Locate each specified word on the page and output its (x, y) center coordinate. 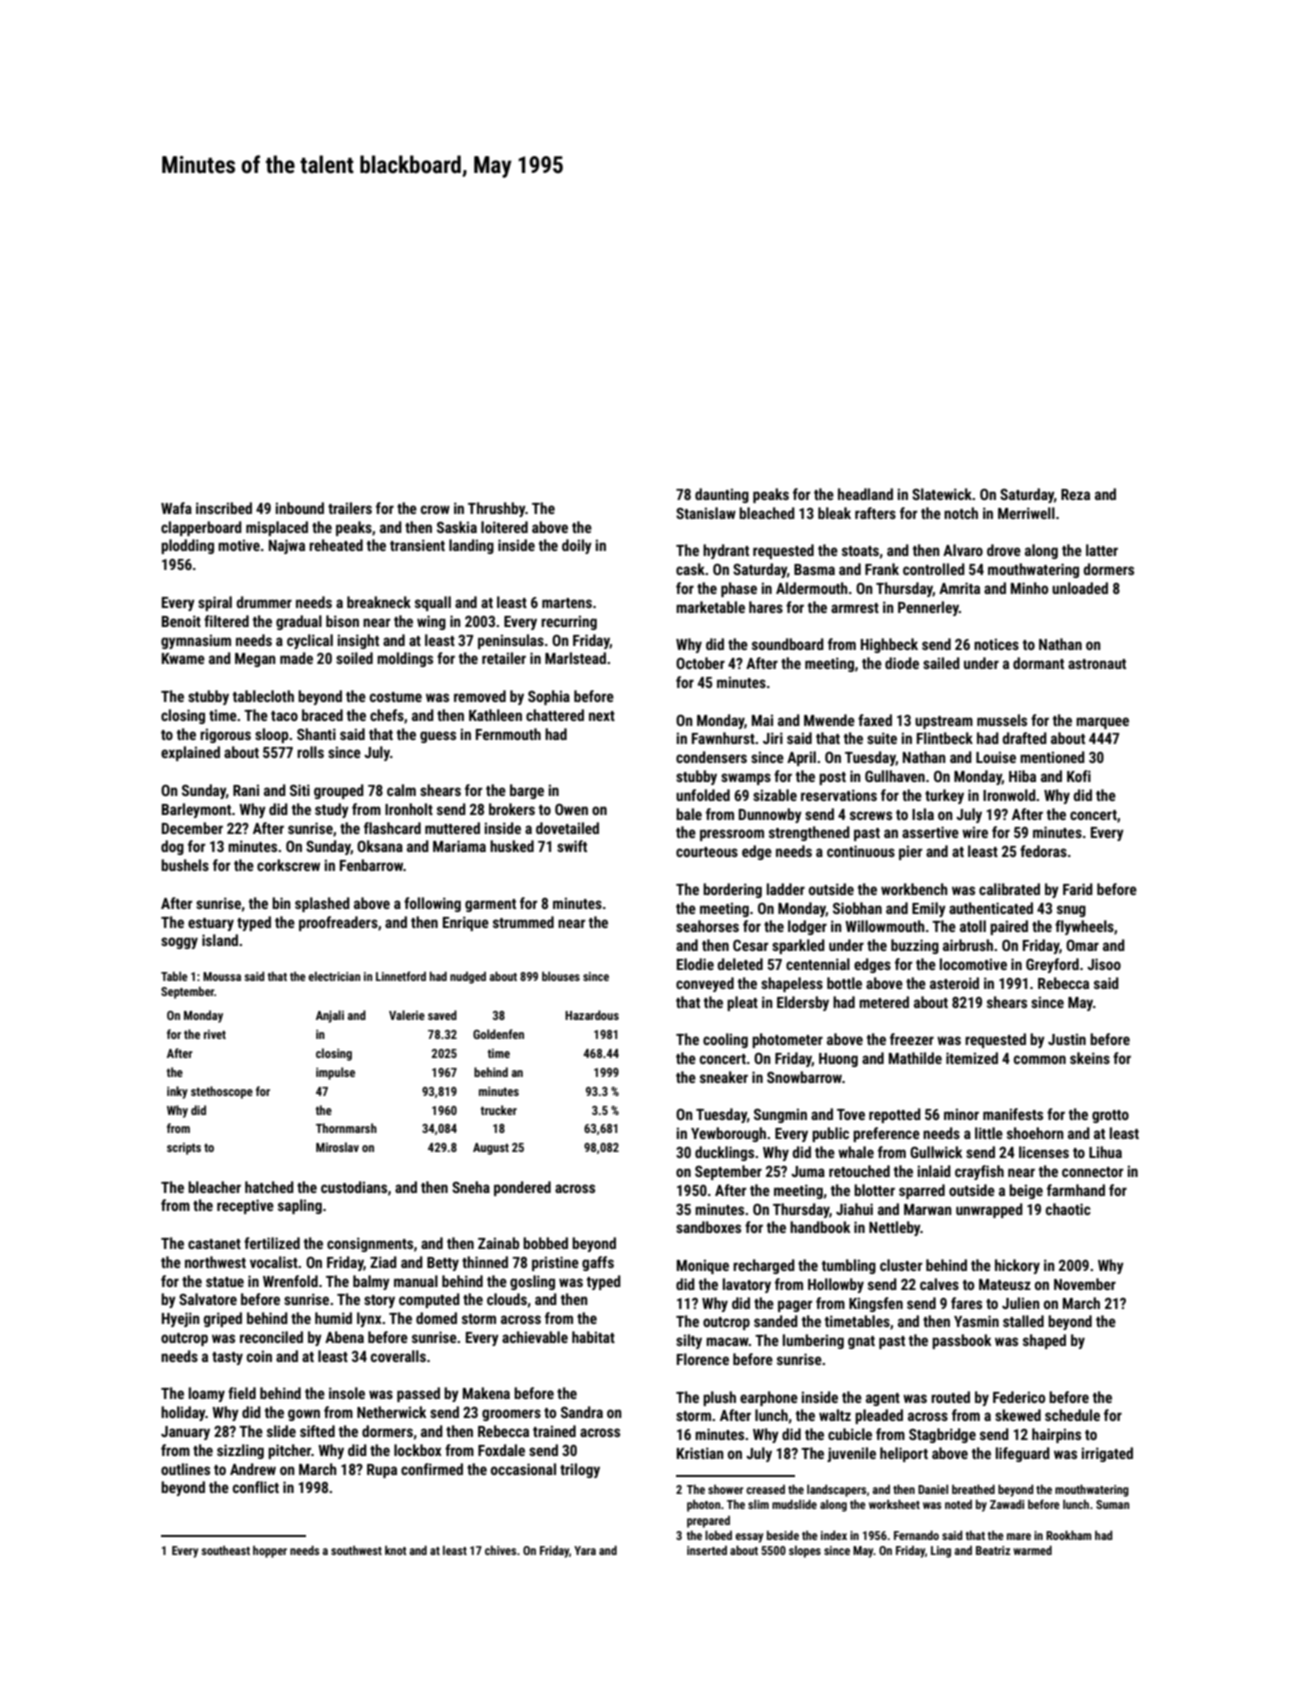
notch (961, 513)
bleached (767, 513)
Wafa (176, 508)
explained (190, 753)
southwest (356, 1550)
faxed (875, 720)
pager (795, 1306)
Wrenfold (290, 1281)
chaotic (1068, 1209)
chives (500, 1550)
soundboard (788, 644)
